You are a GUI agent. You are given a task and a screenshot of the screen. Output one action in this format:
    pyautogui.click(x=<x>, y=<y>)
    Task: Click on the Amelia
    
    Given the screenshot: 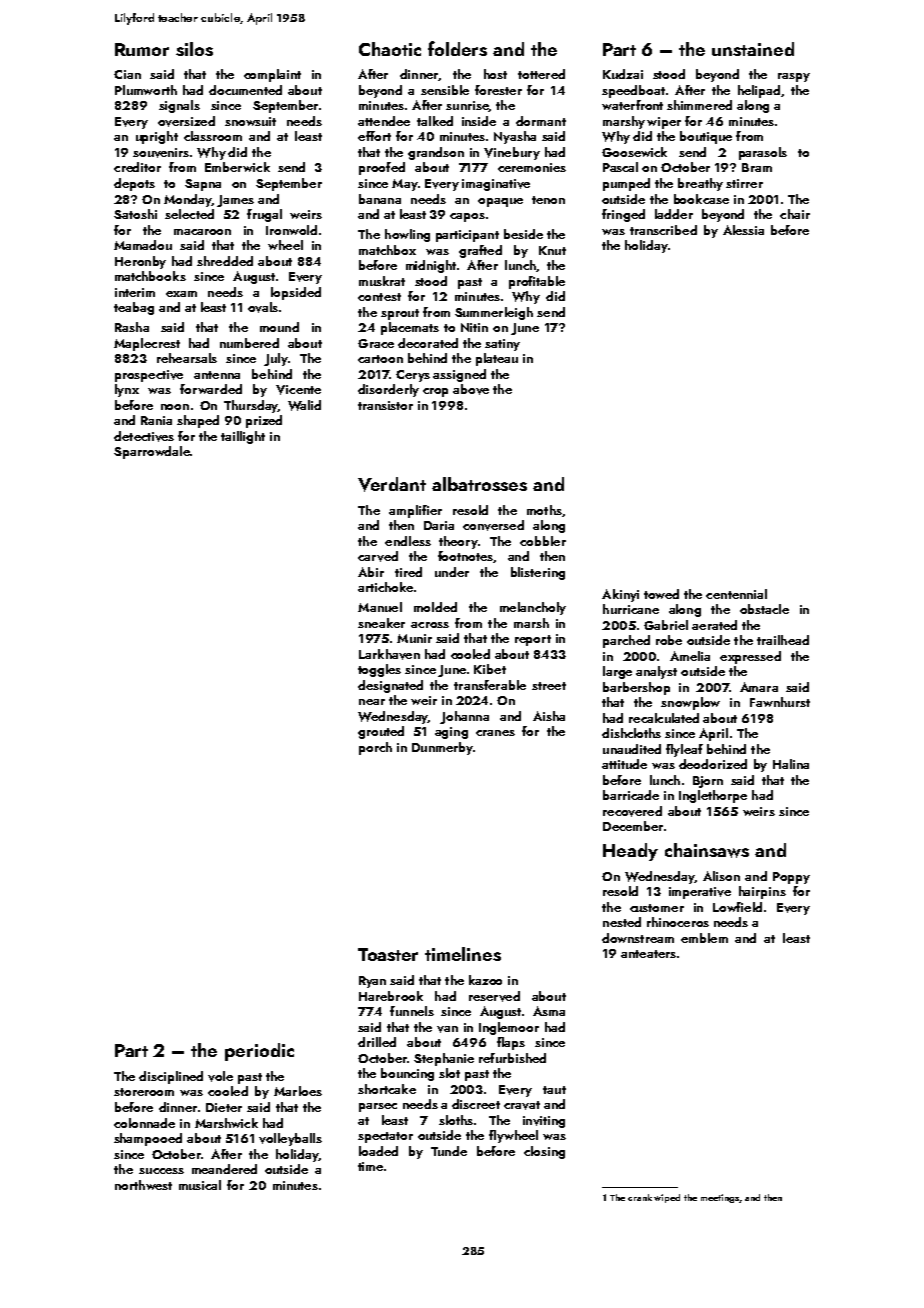 What is the action you would take?
    pyautogui.click(x=690, y=656)
